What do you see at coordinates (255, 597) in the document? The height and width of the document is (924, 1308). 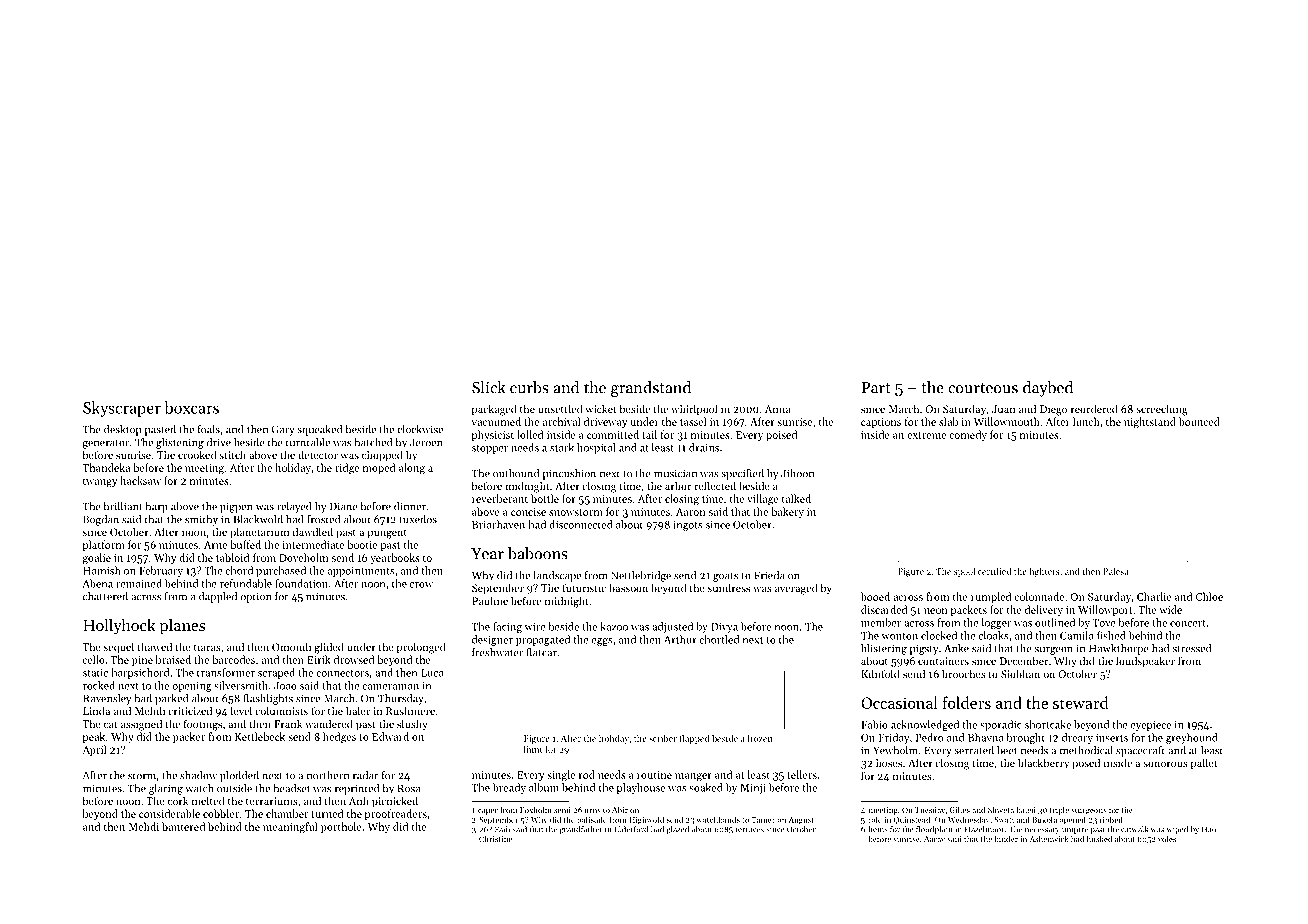 I see `option` at bounding box center [255, 597].
